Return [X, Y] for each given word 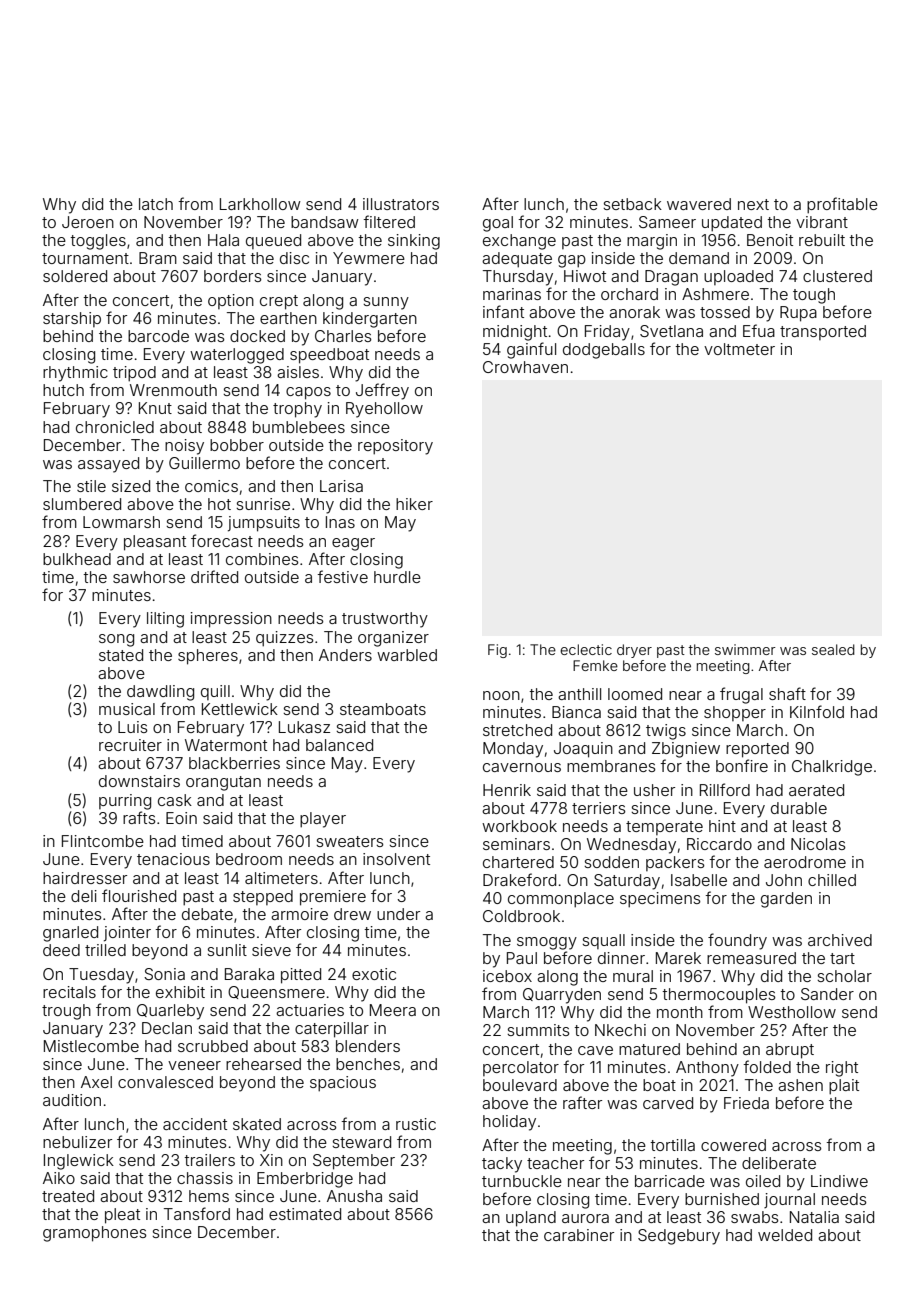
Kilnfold [817, 711]
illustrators [401, 204]
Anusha [354, 1196]
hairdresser [85, 878]
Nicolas [818, 844]
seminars [516, 844]
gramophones [95, 1234]
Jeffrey [382, 391]
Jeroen [88, 222]
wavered [699, 204]
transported [823, 332]
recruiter [130, 745]
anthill [579, 694]
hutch [63, 390]
